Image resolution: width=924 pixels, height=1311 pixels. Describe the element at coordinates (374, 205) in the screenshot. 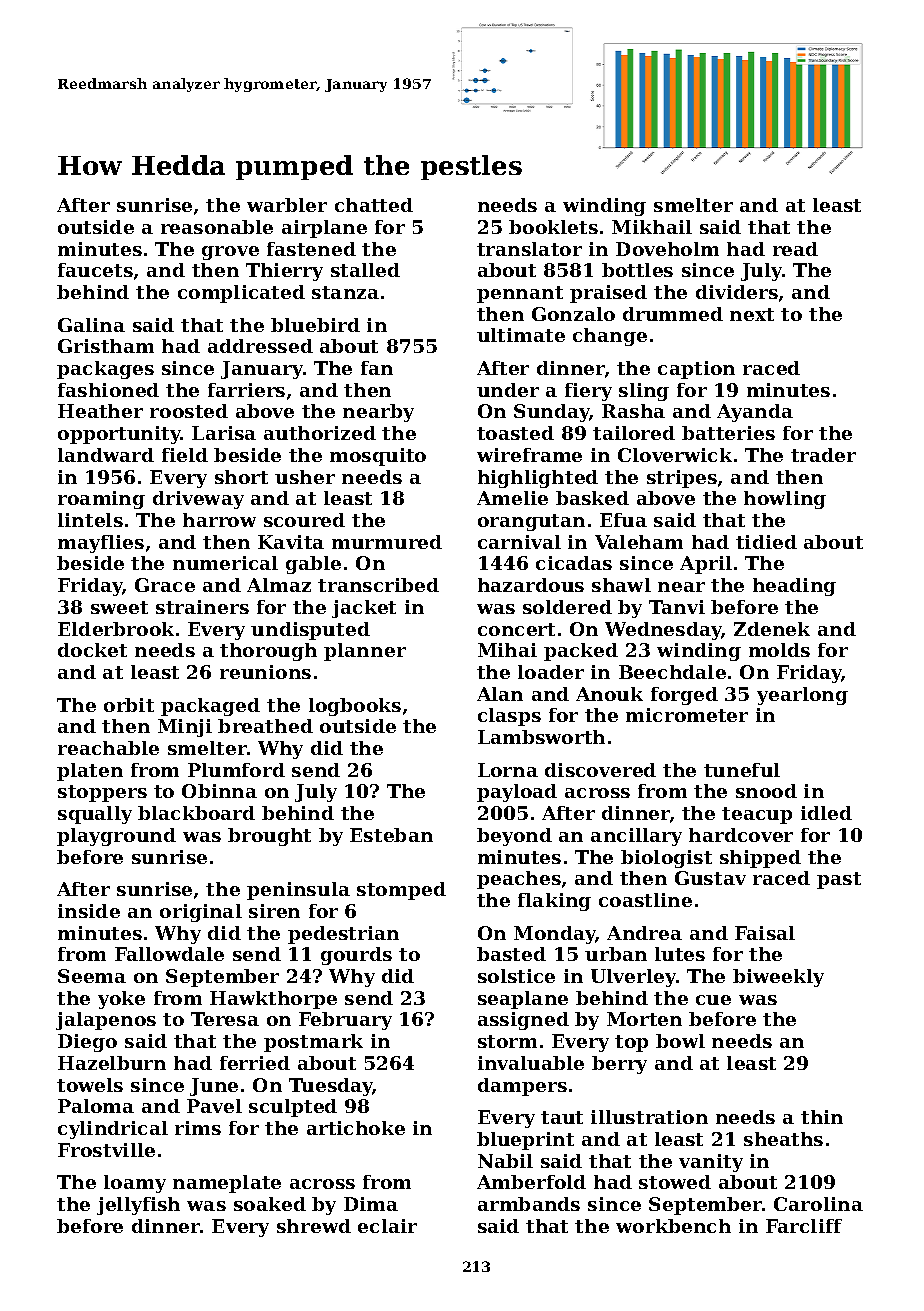

I see `chatted` at that location.
